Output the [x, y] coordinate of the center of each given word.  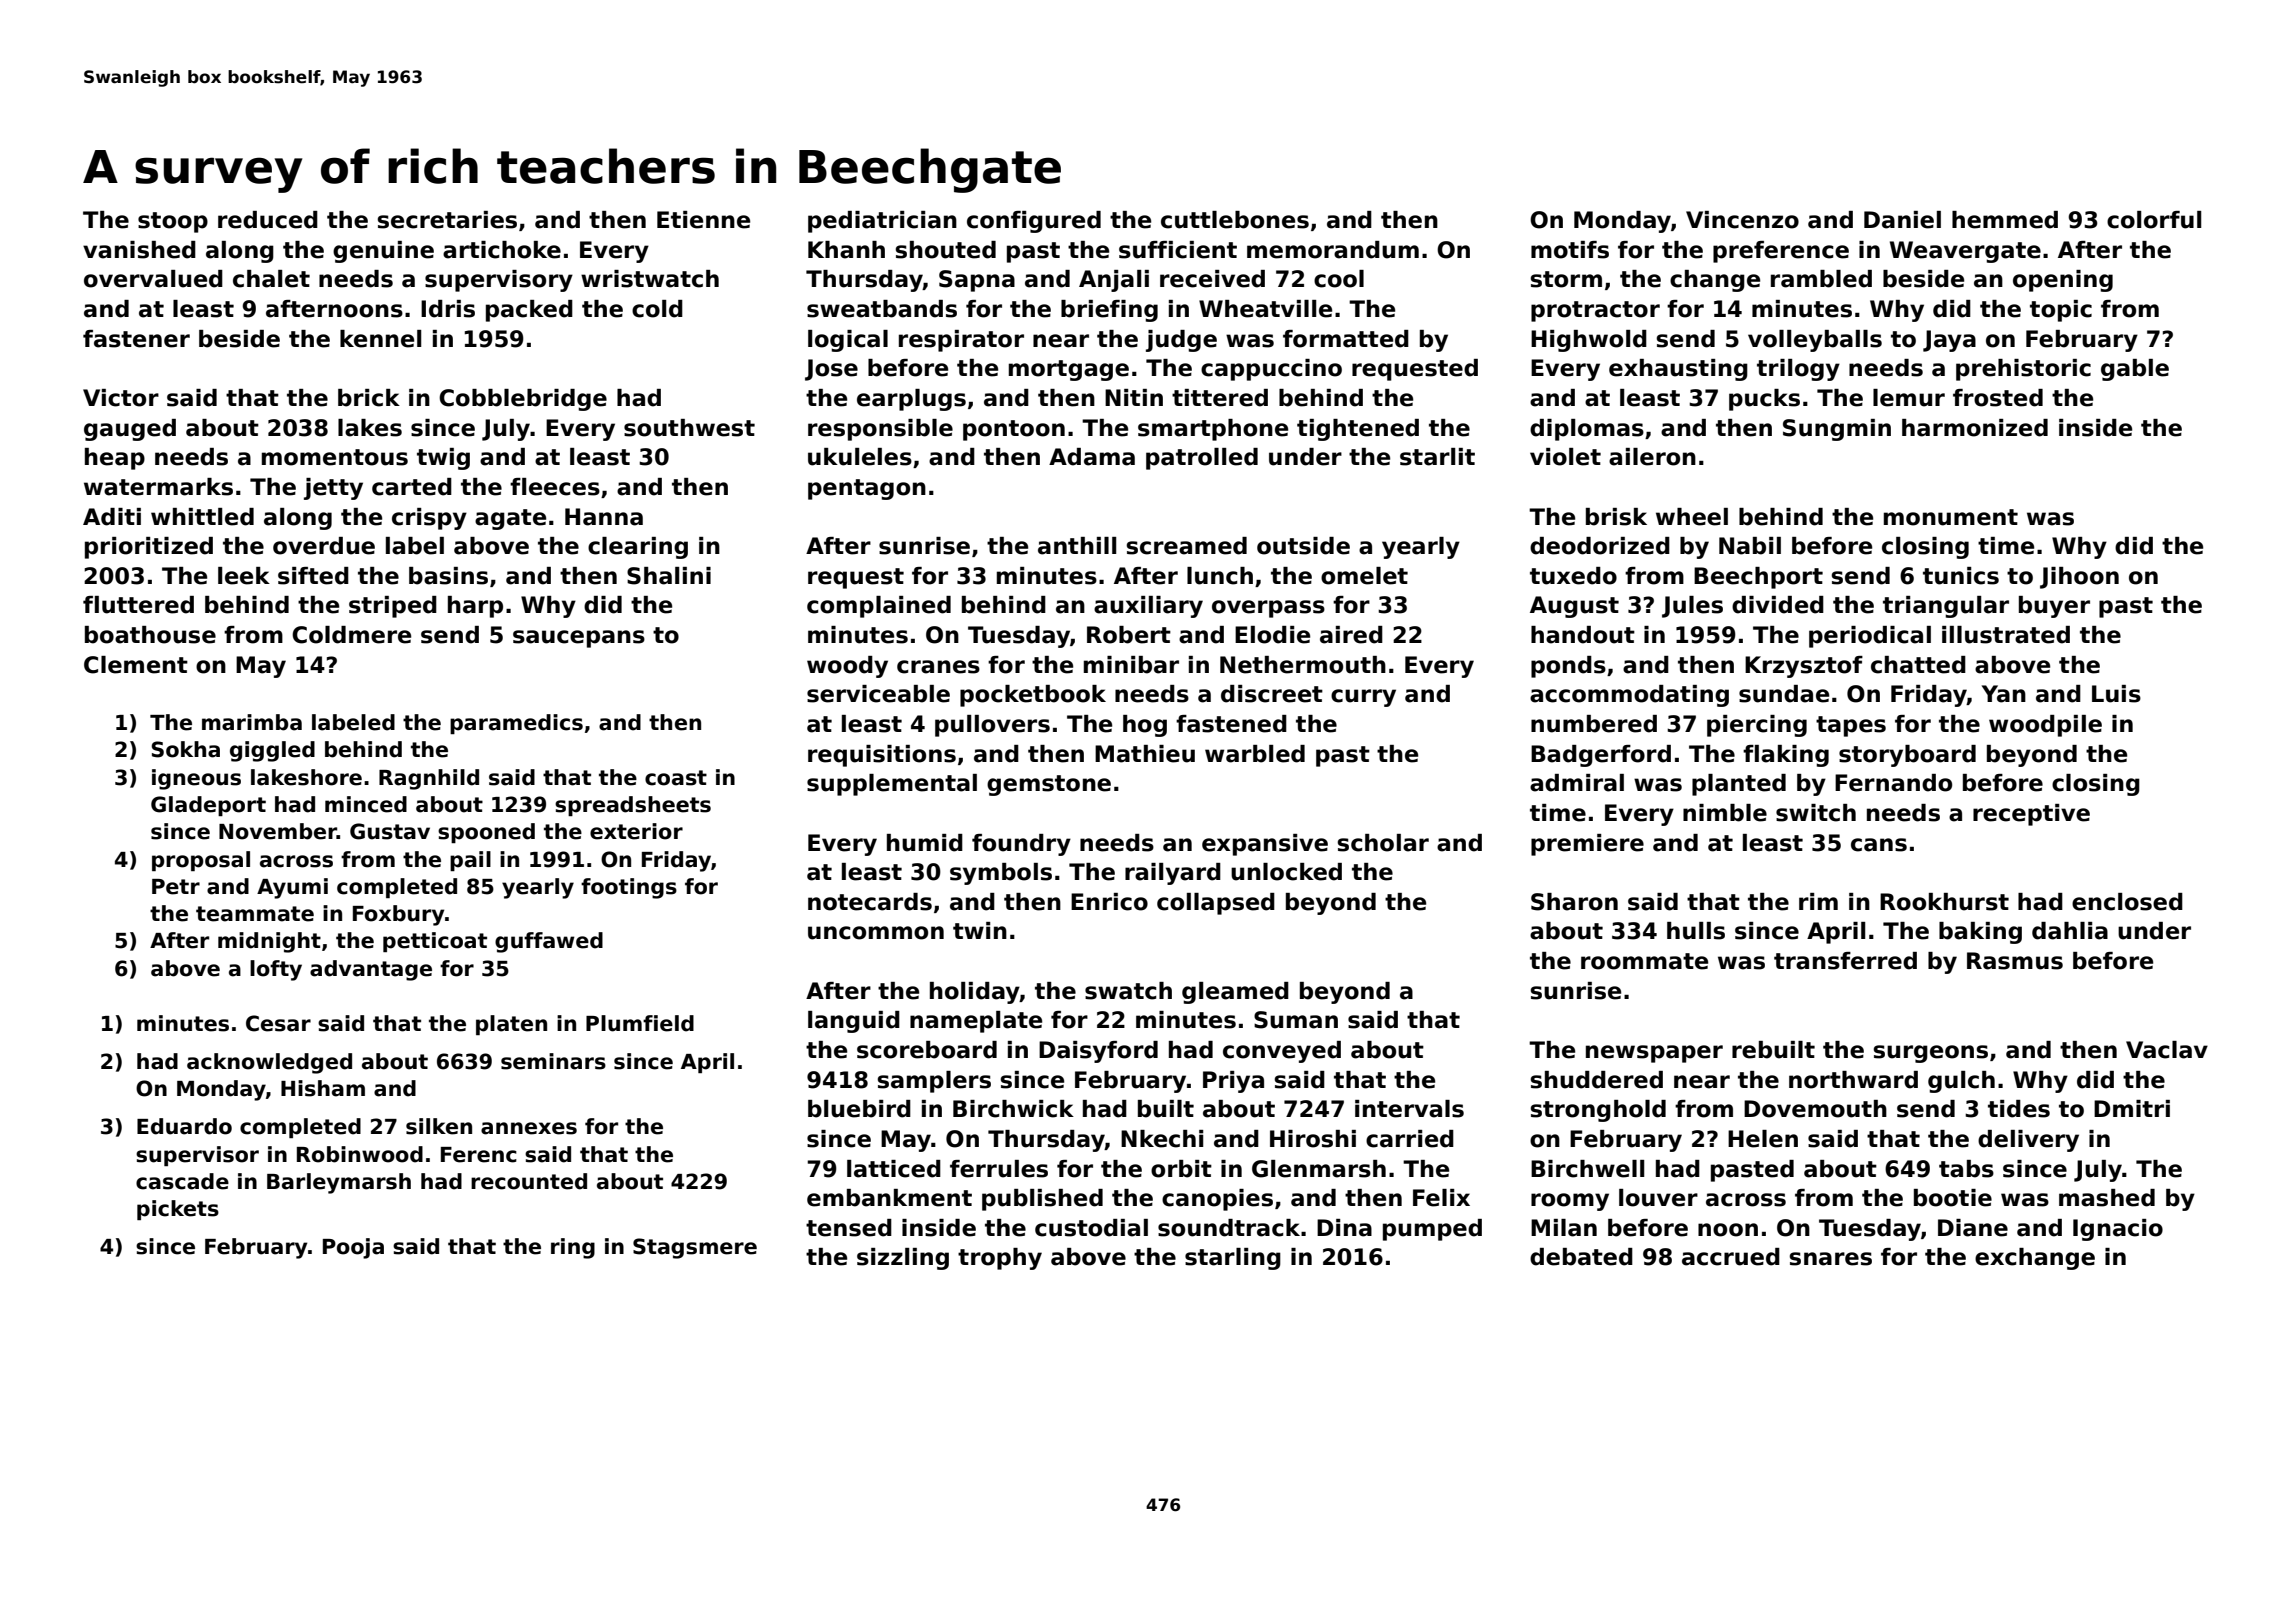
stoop [173, 222]
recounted [529, 1181]
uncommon [876, 933]
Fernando [1893, 783]
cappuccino [1271, 370]
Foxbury [398, 915]
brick [369, 398]
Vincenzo [1742, 220]
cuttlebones [1235, 220]
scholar [1383, 843]
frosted [1998, 398]
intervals [1409, 1109]
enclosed [2127, 902]
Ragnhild [429, 779]
